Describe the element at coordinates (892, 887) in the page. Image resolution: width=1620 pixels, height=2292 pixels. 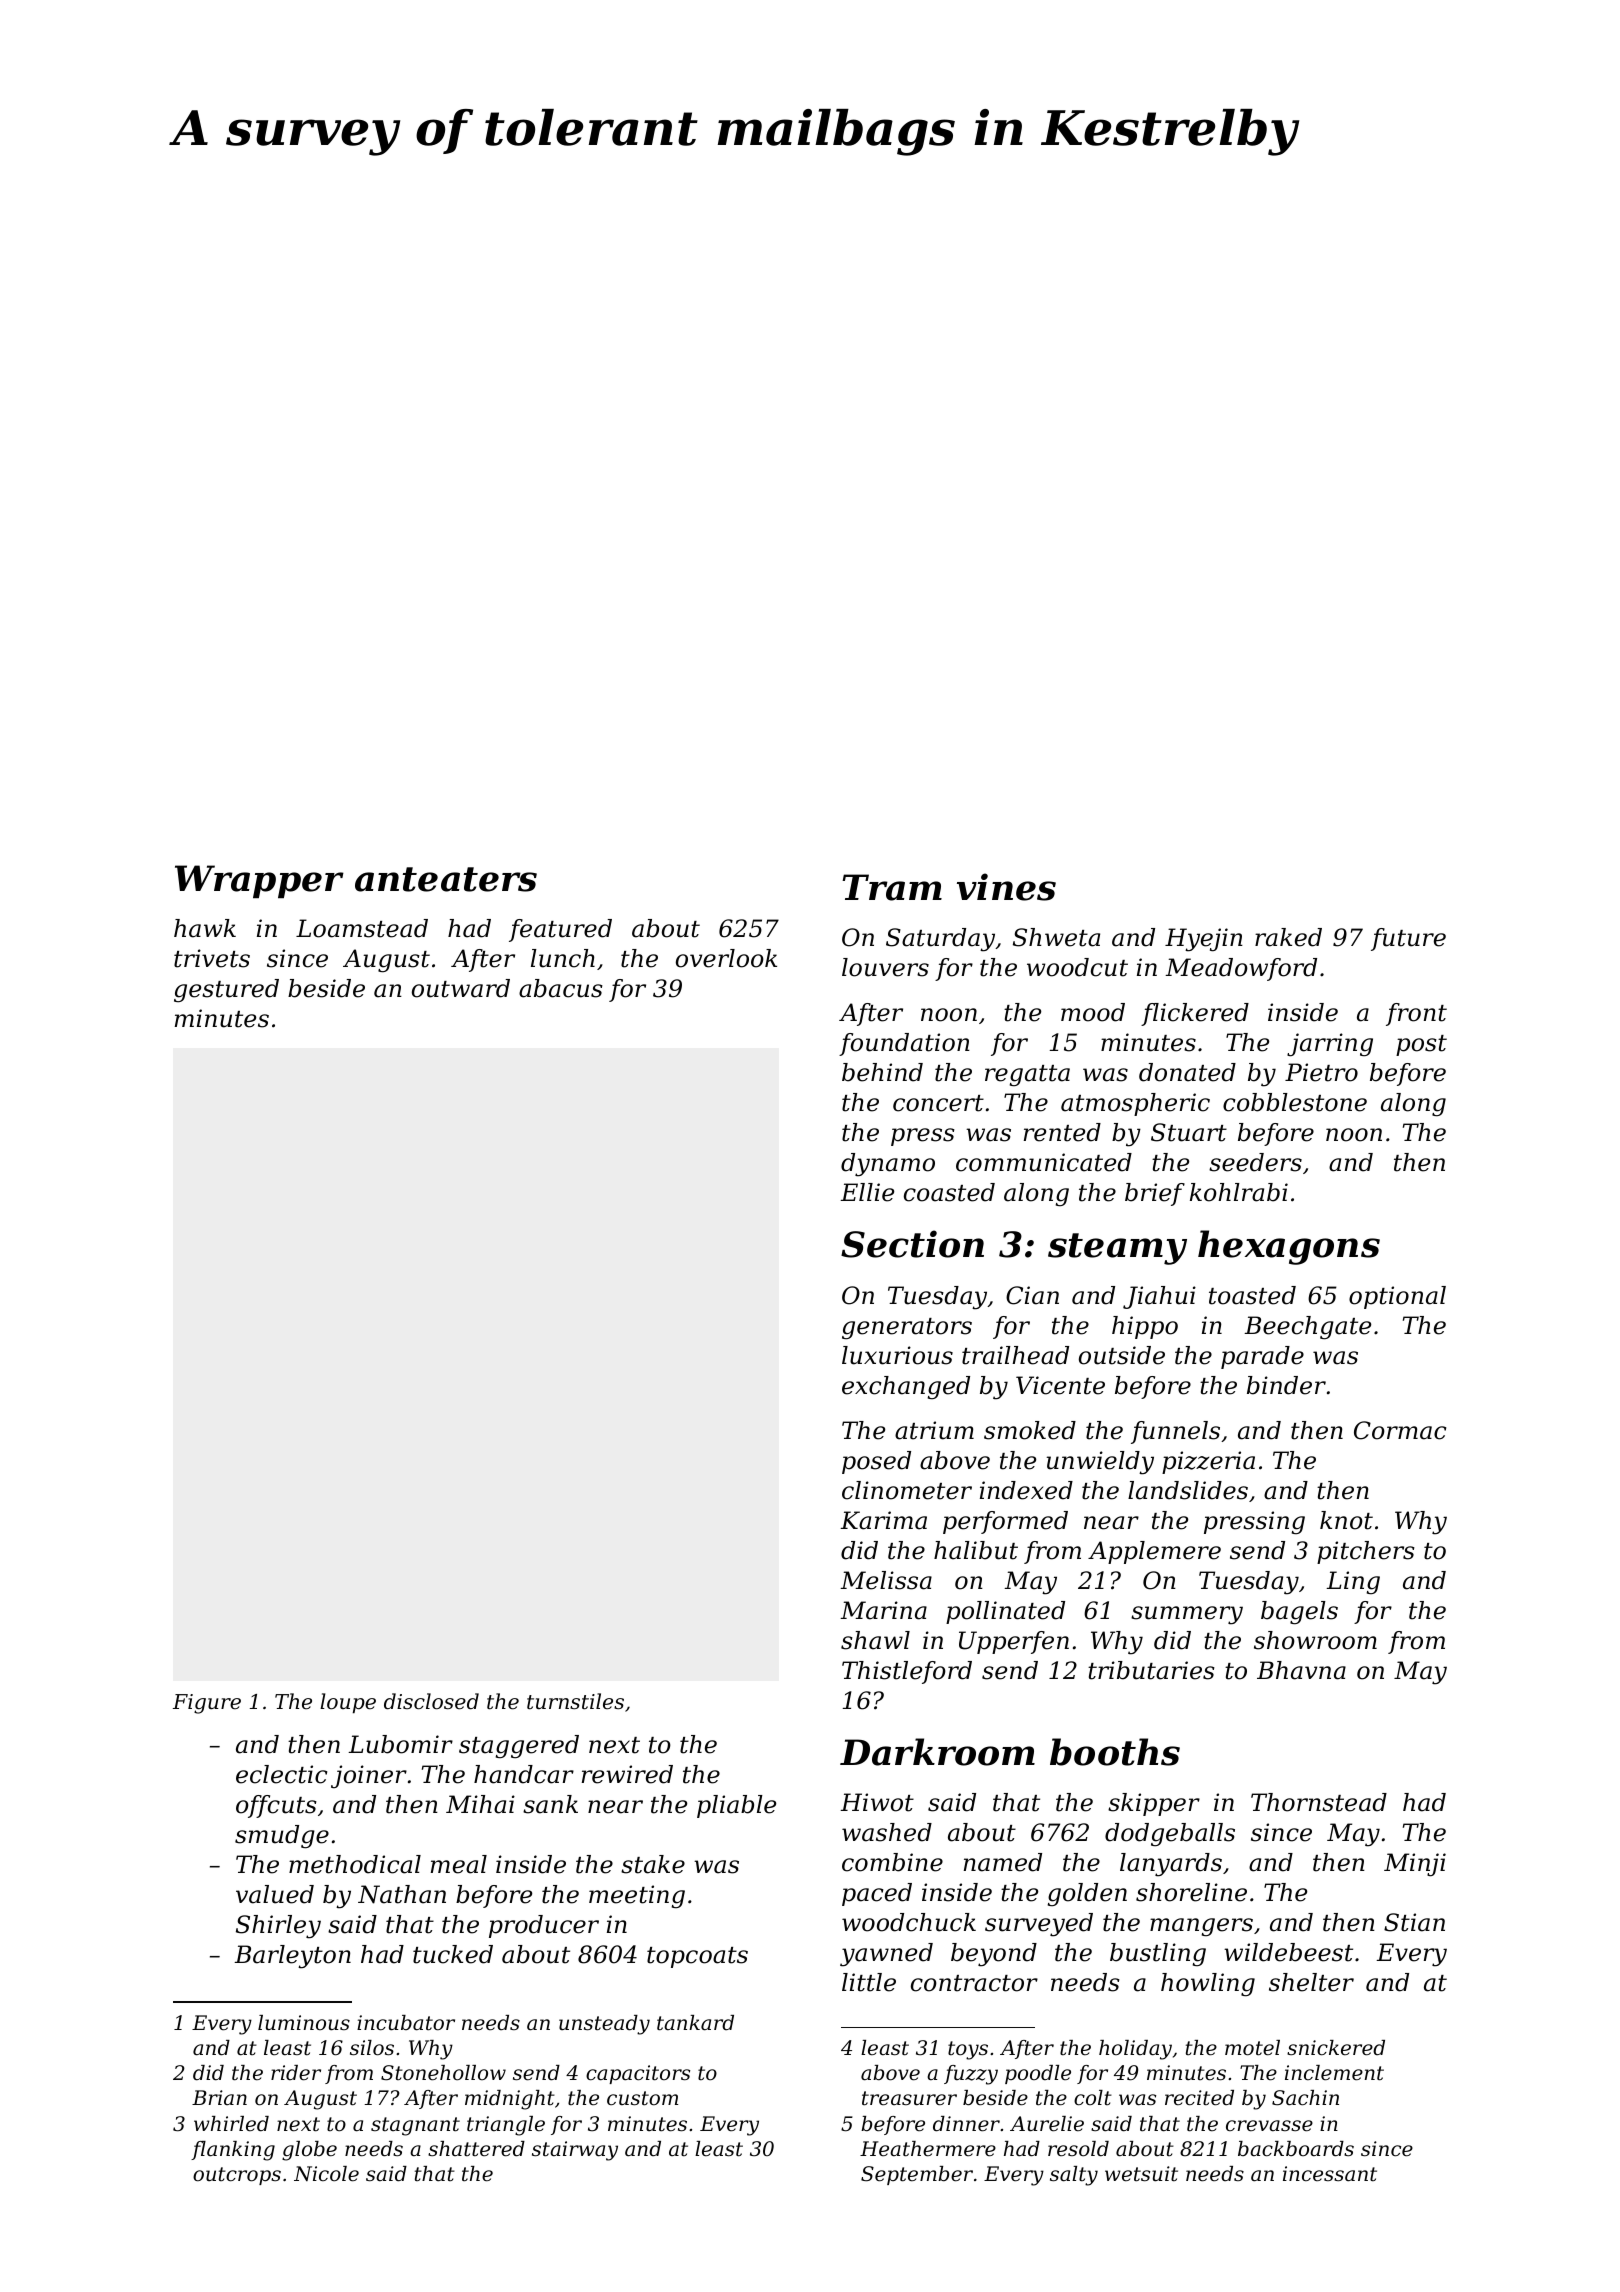
I see `Tram` at that location.
